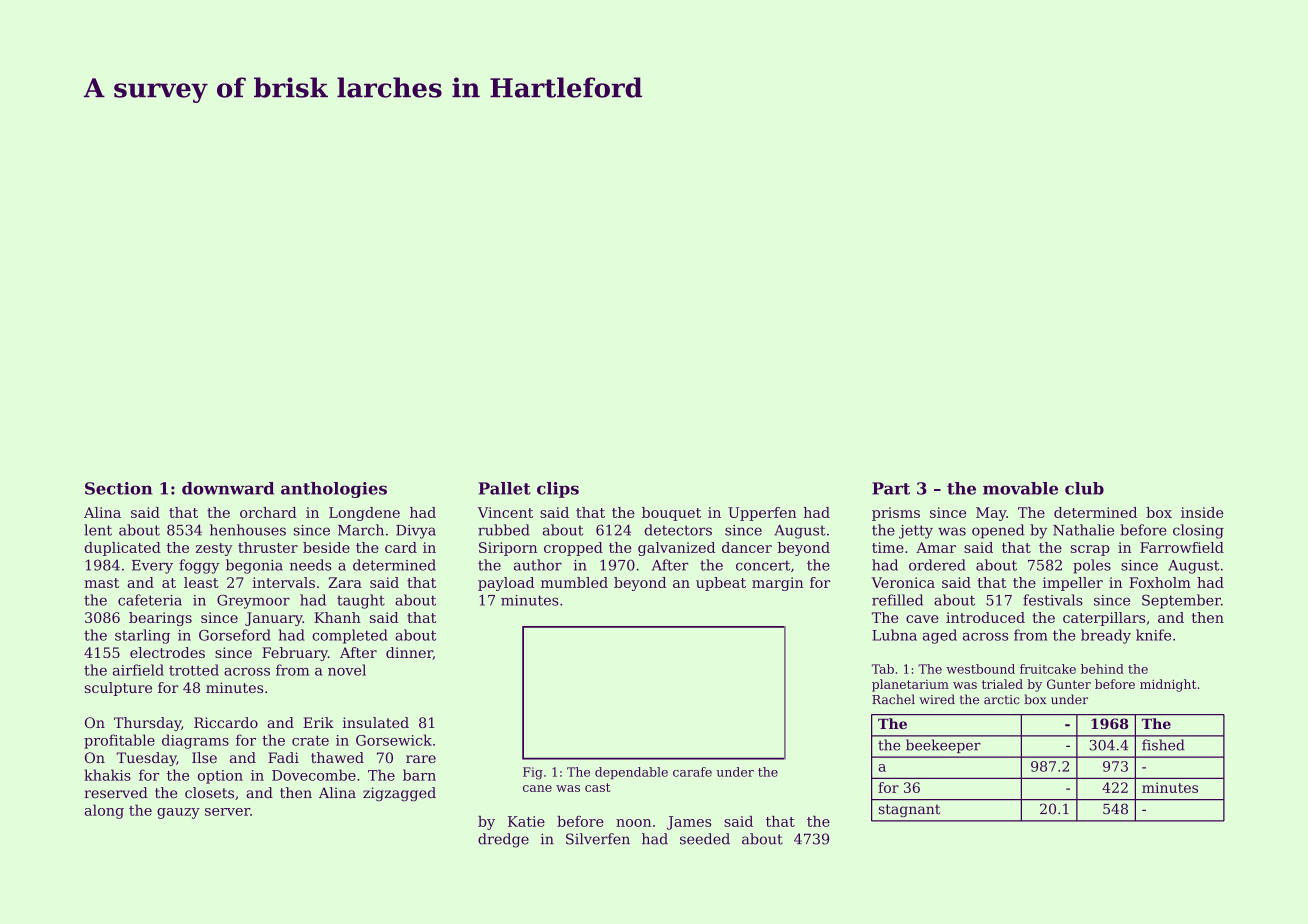 The height and width of the page is (924, 1308). Describe the element at coordinates (705, 839) in the page. I see `seeded` at that location.
